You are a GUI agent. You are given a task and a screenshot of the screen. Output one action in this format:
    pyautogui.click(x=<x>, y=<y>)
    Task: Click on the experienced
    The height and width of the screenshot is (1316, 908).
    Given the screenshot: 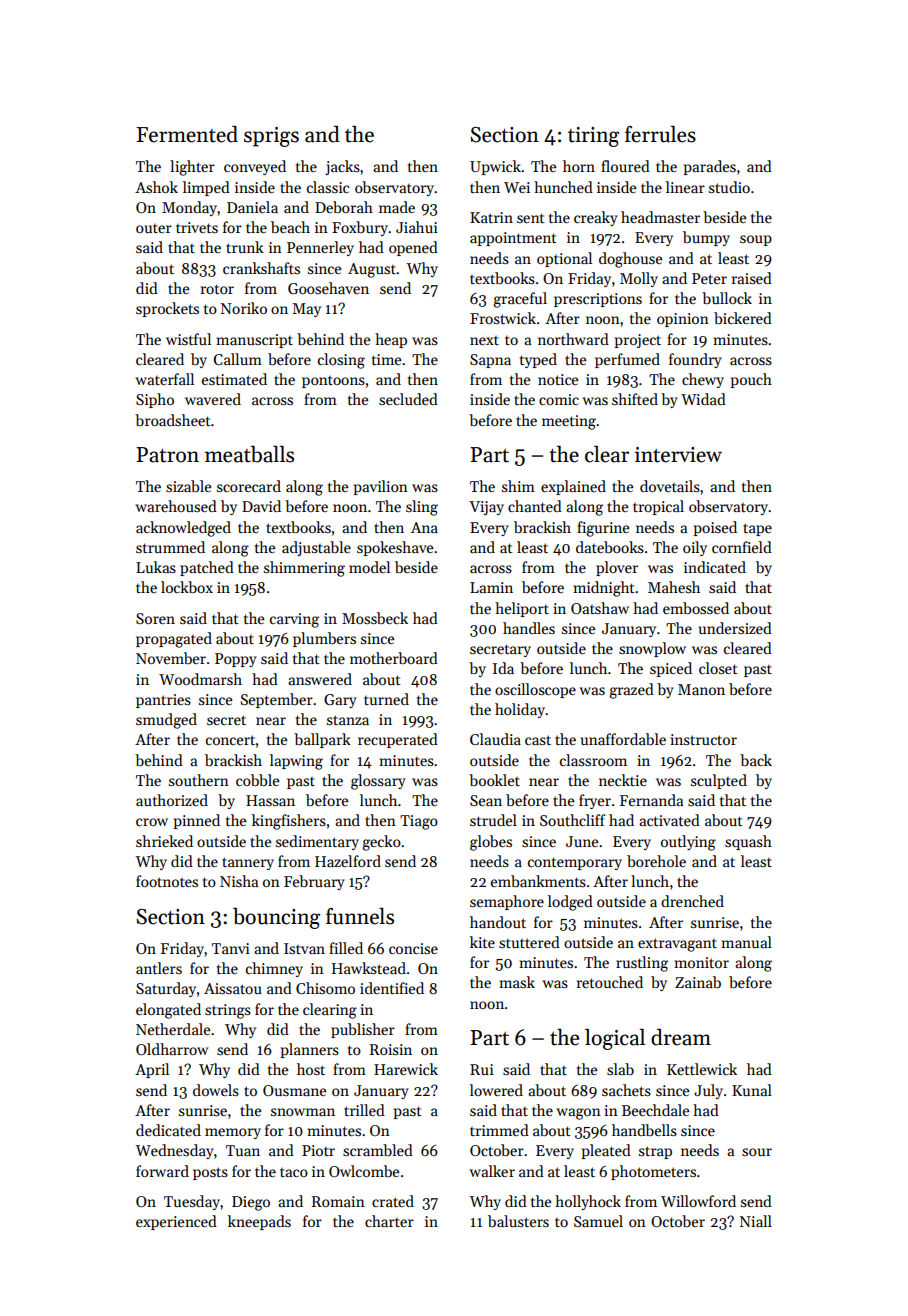 What is the action you would take?
    pyautogui.click(x=176, y=1222)
